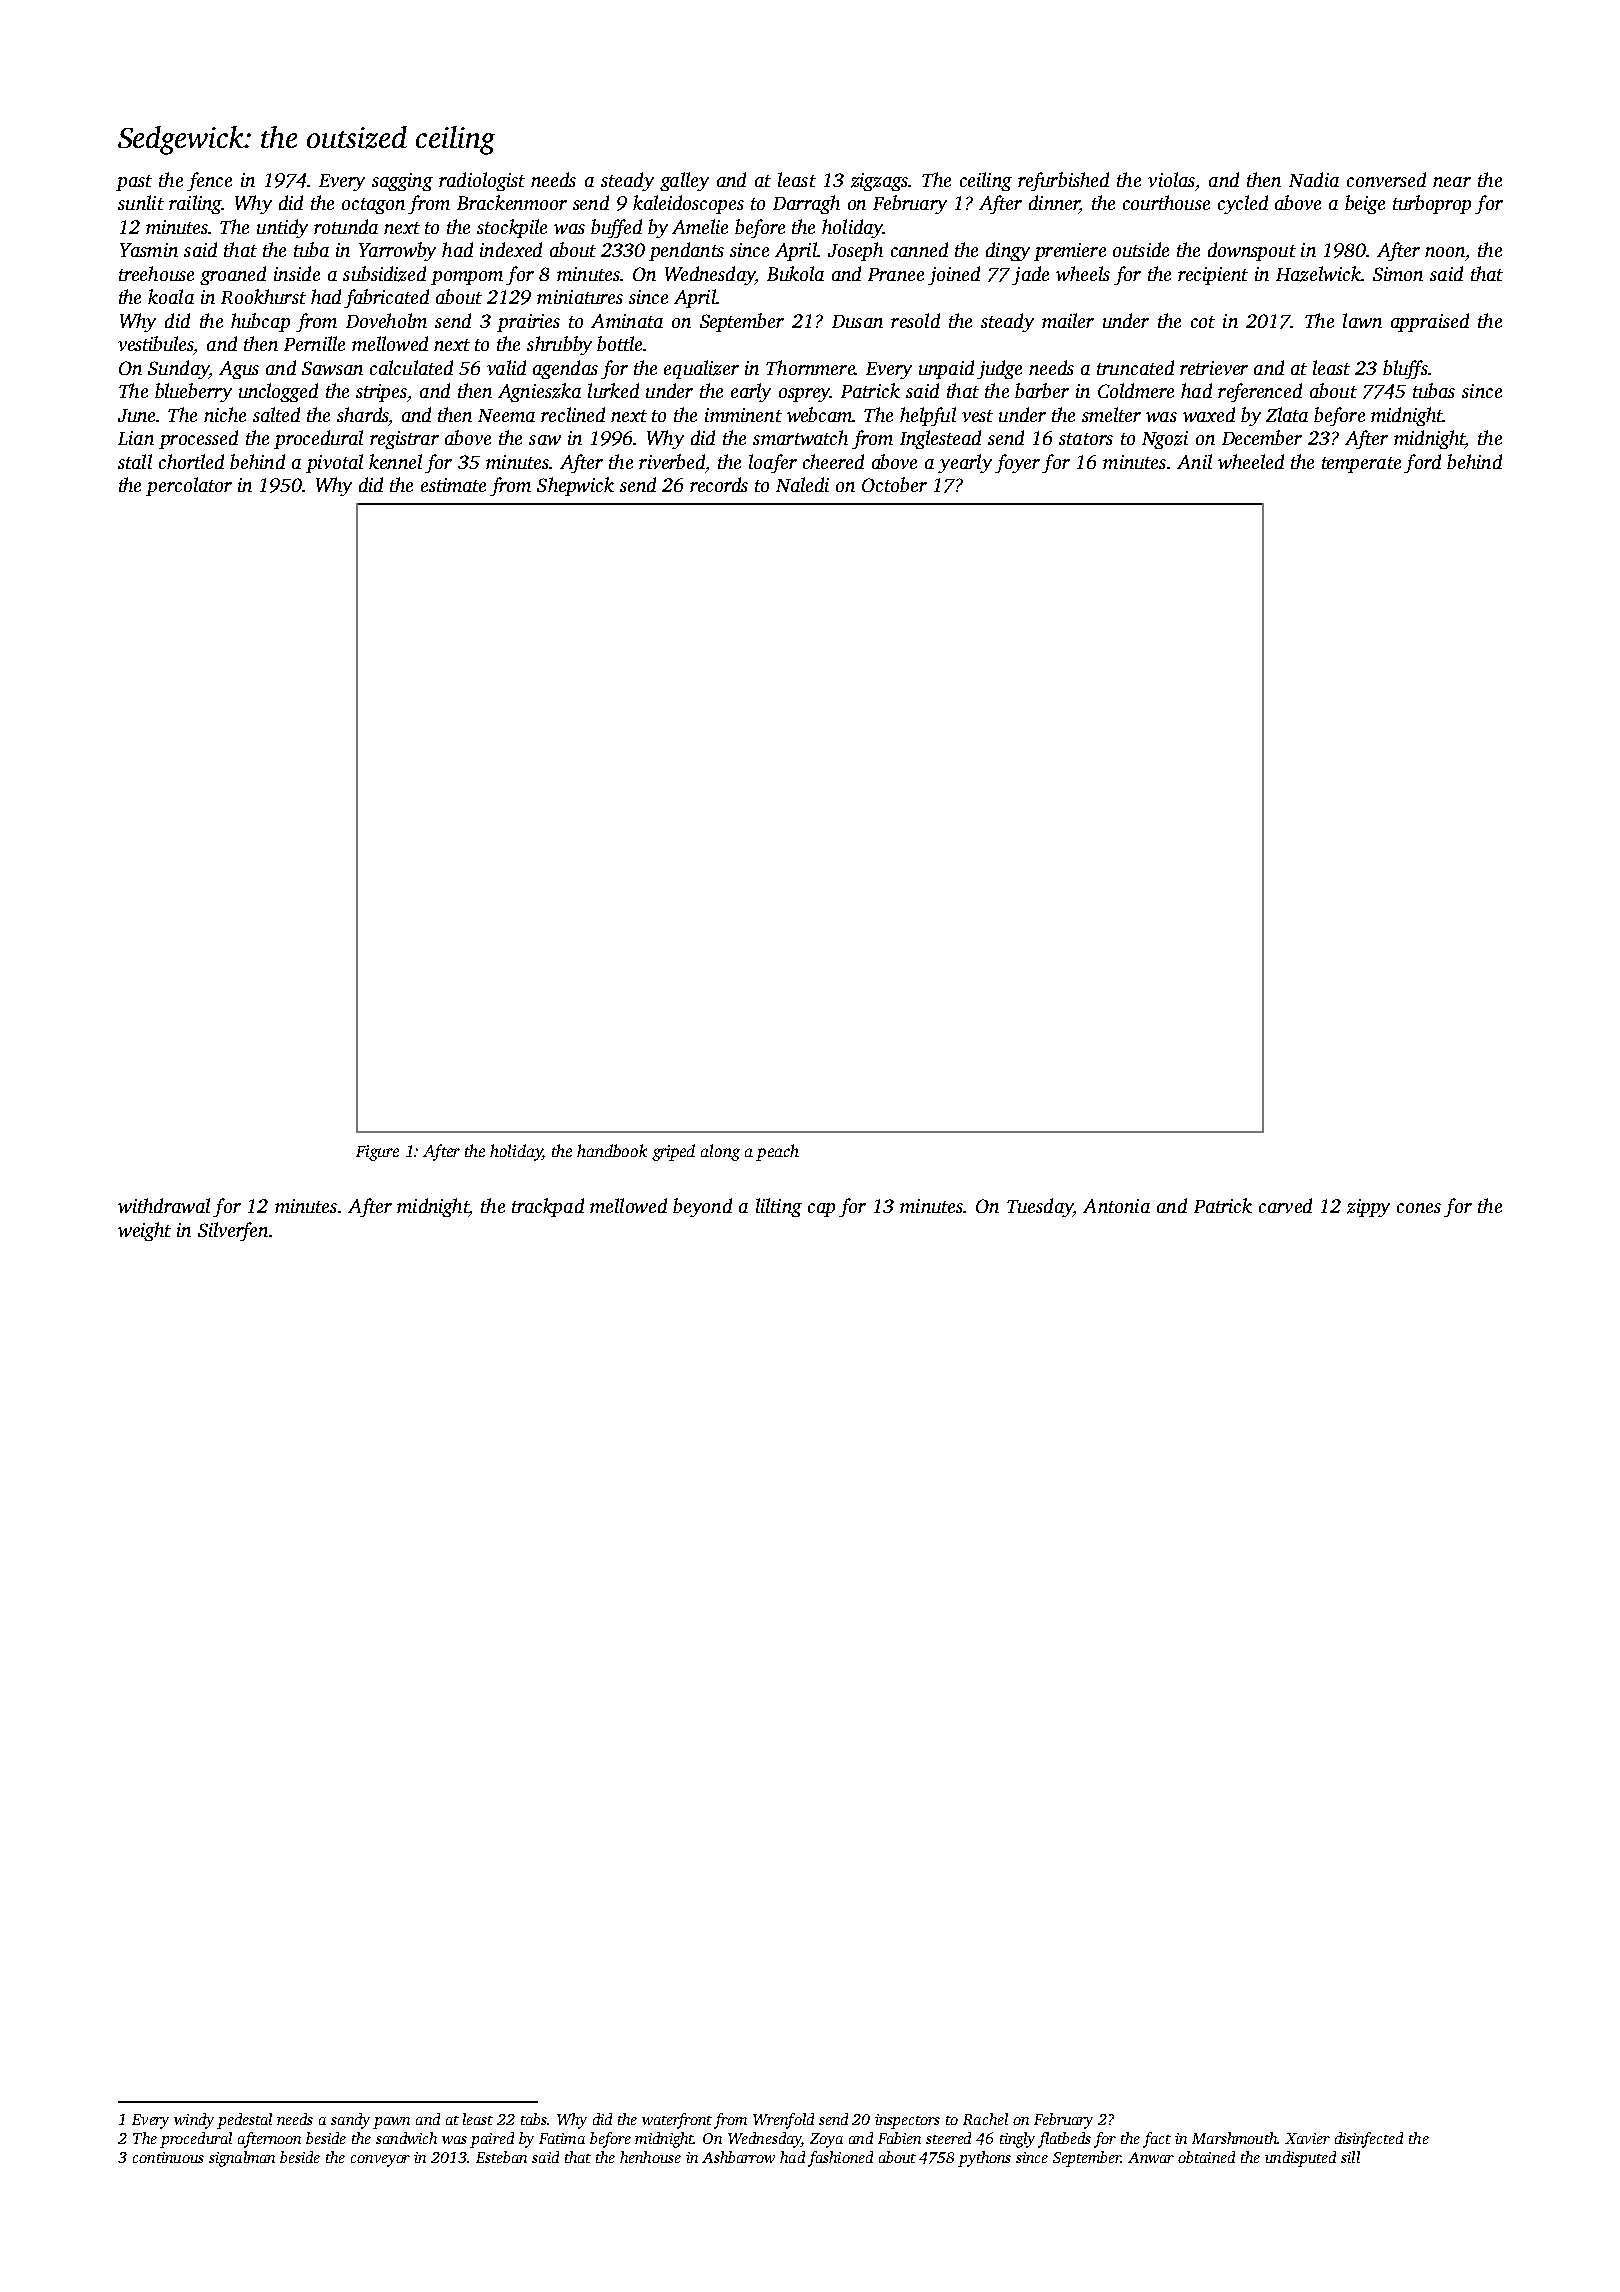 The image size is (1620, 2292). I want to click on henhouse, so click(650, 2157).
